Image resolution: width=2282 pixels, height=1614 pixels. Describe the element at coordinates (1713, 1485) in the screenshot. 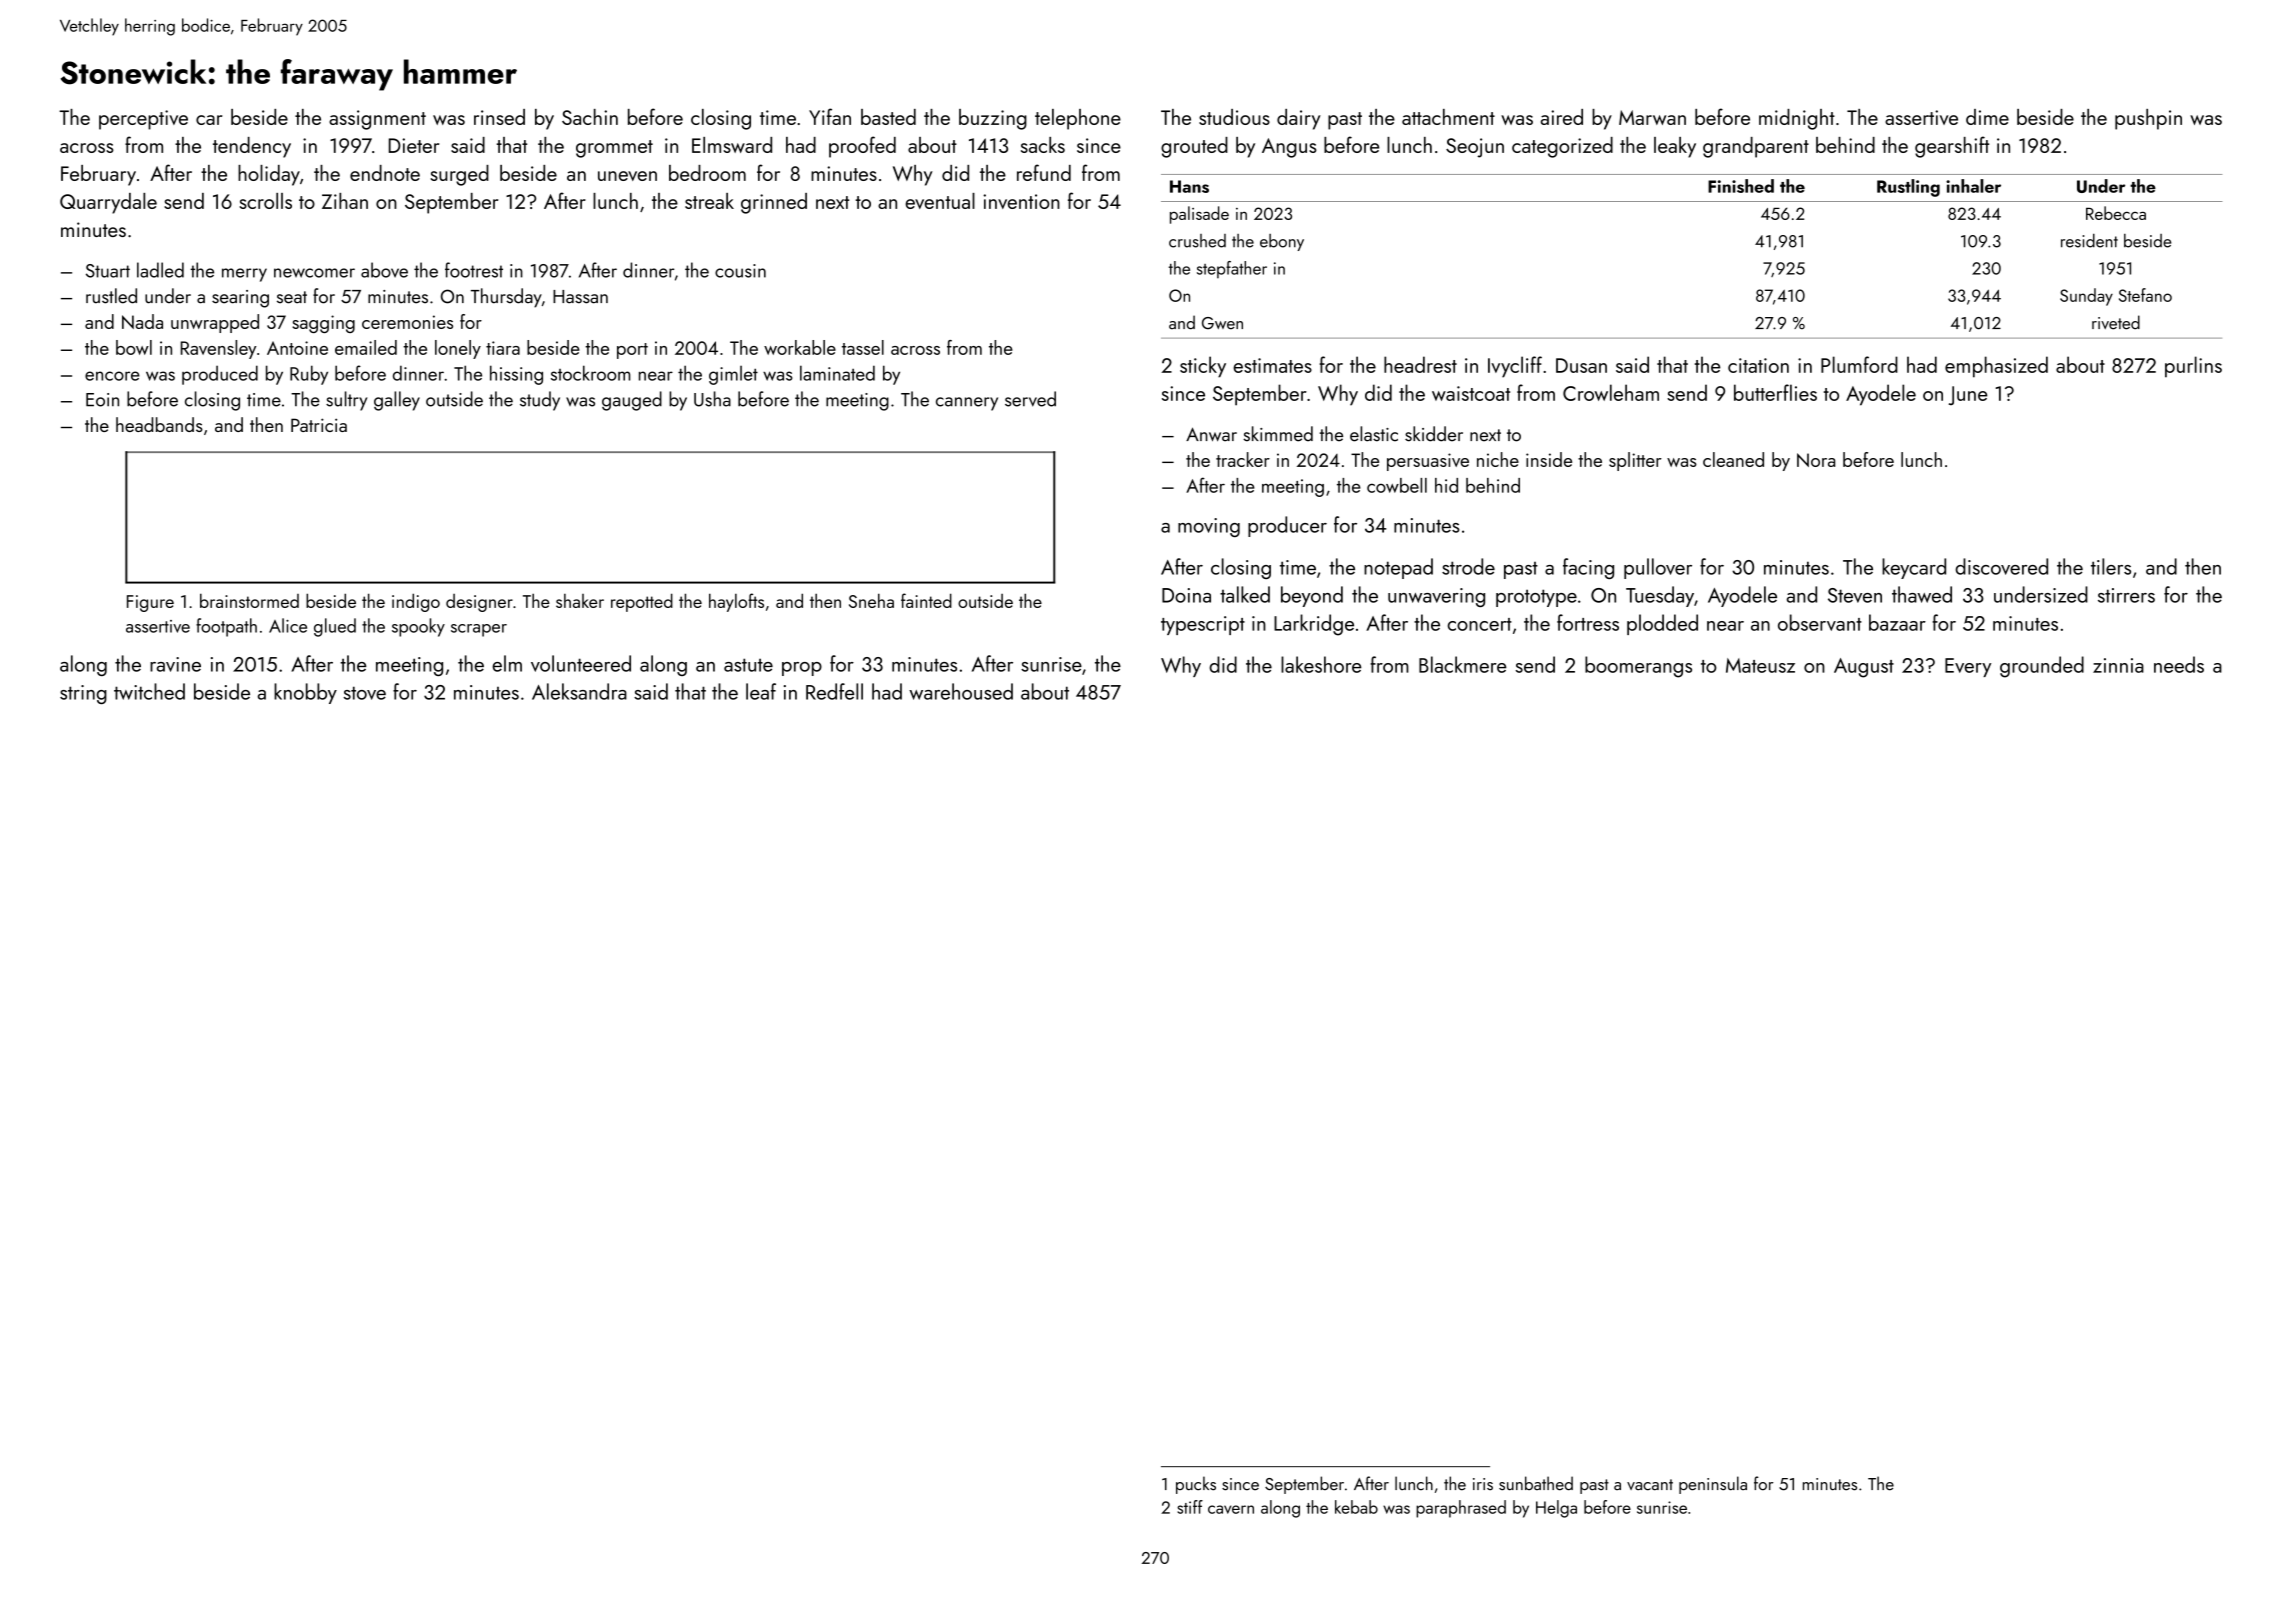

I see `peninsula` at that location.
